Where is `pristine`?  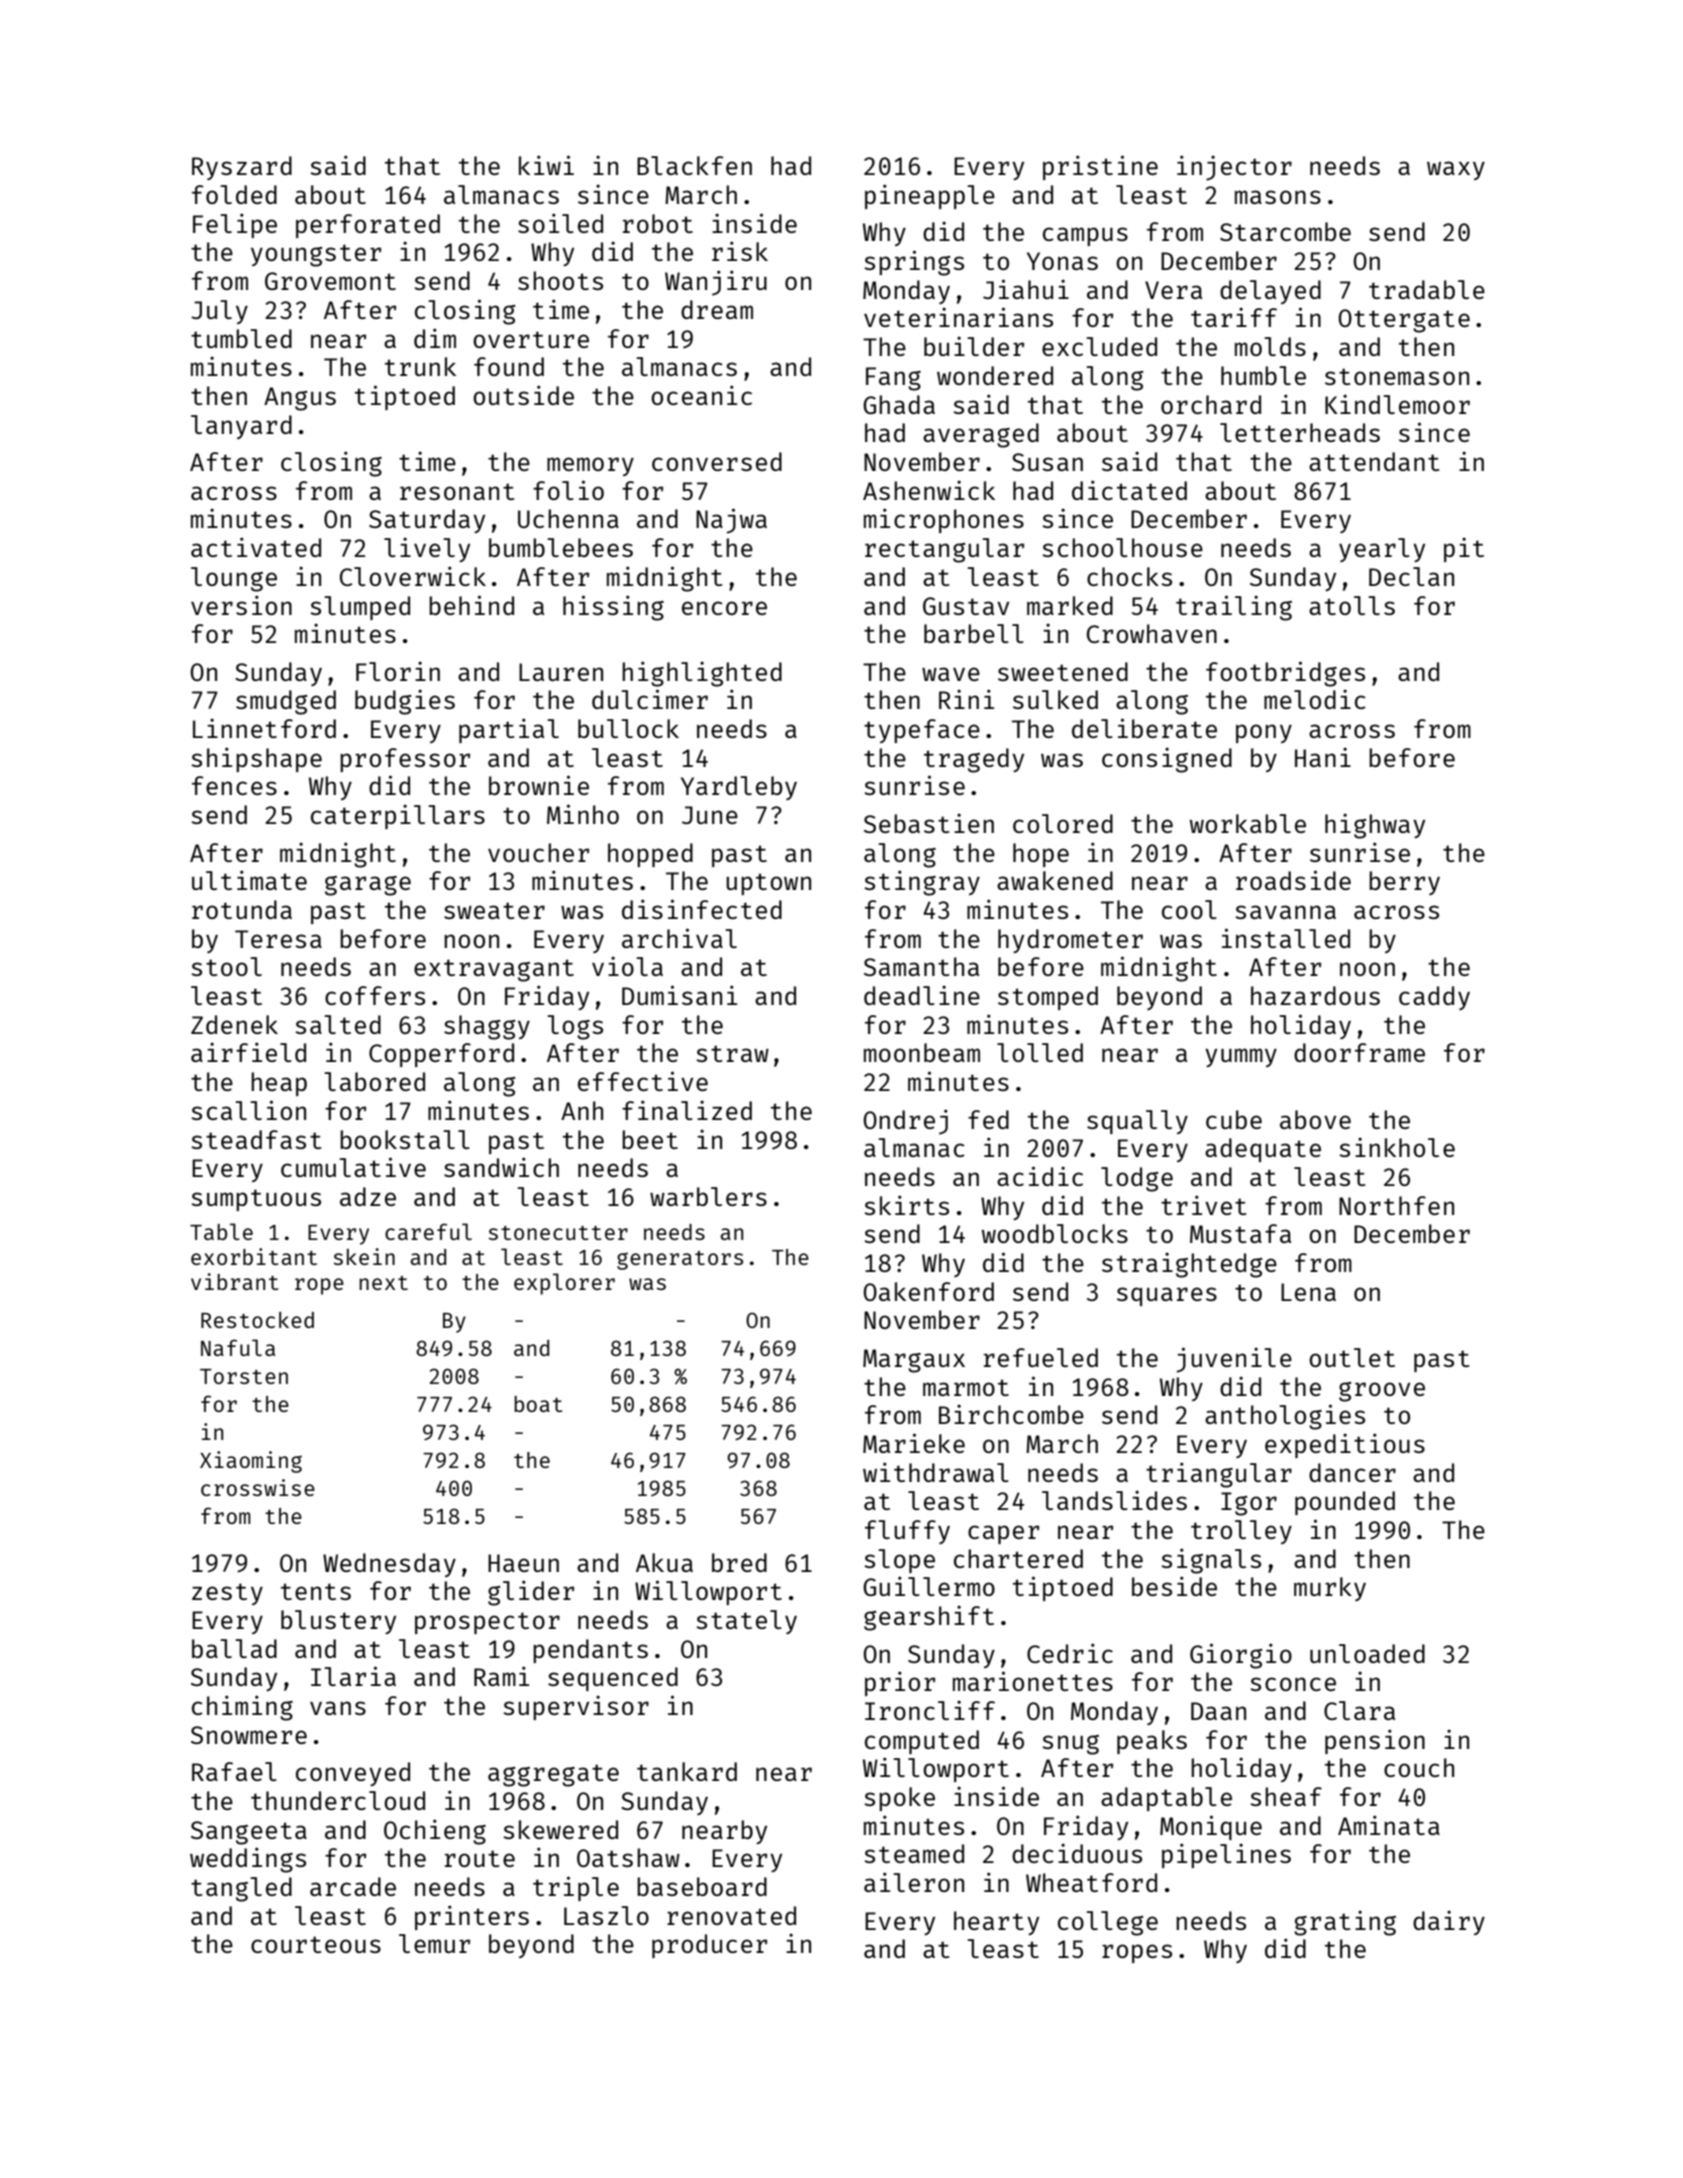
pristine is located at coordinates (1100, 167).
